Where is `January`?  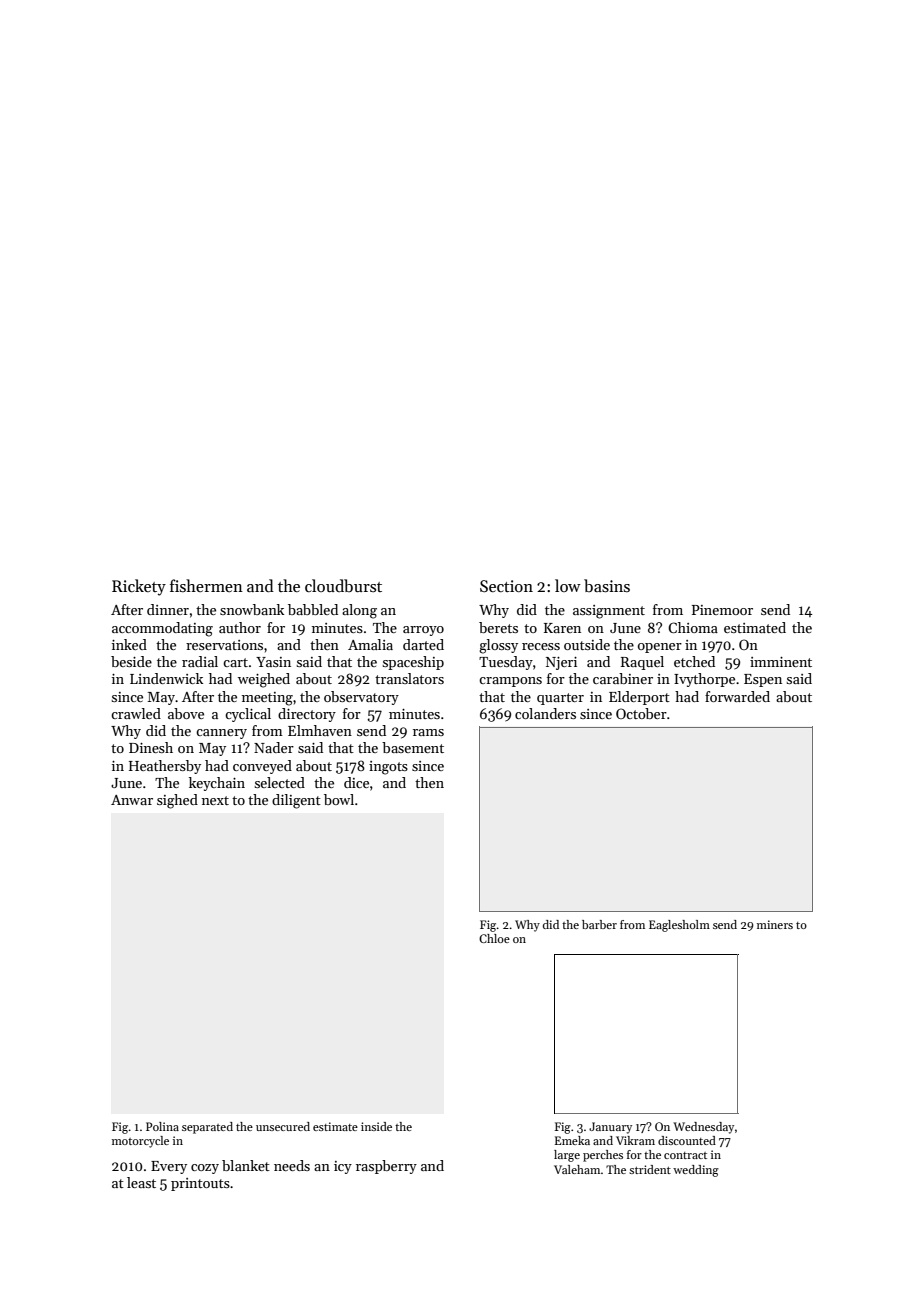
January is located at coordinates (610, 1128).
